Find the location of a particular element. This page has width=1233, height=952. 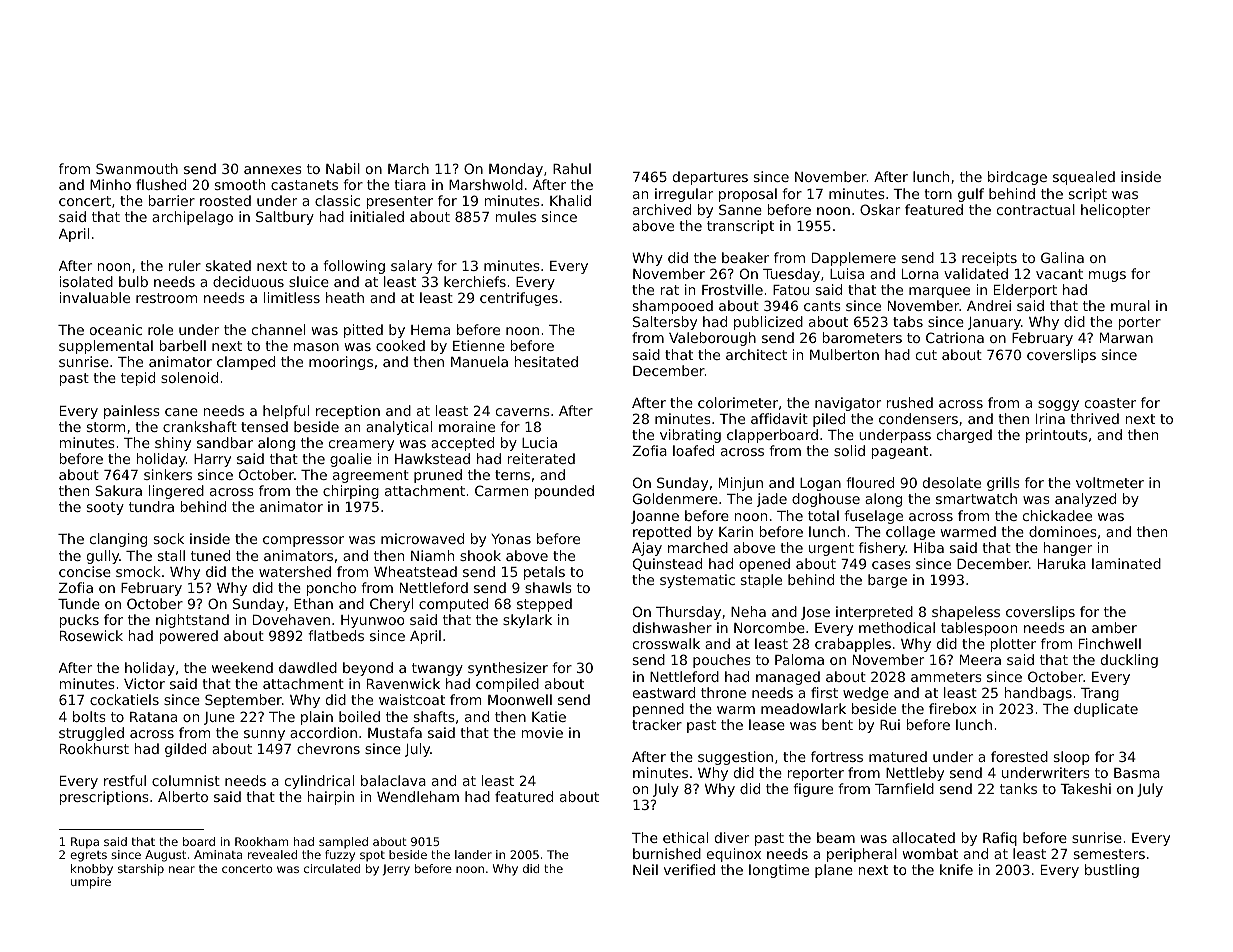

centrifuges is located at coordinates (519, 299).
